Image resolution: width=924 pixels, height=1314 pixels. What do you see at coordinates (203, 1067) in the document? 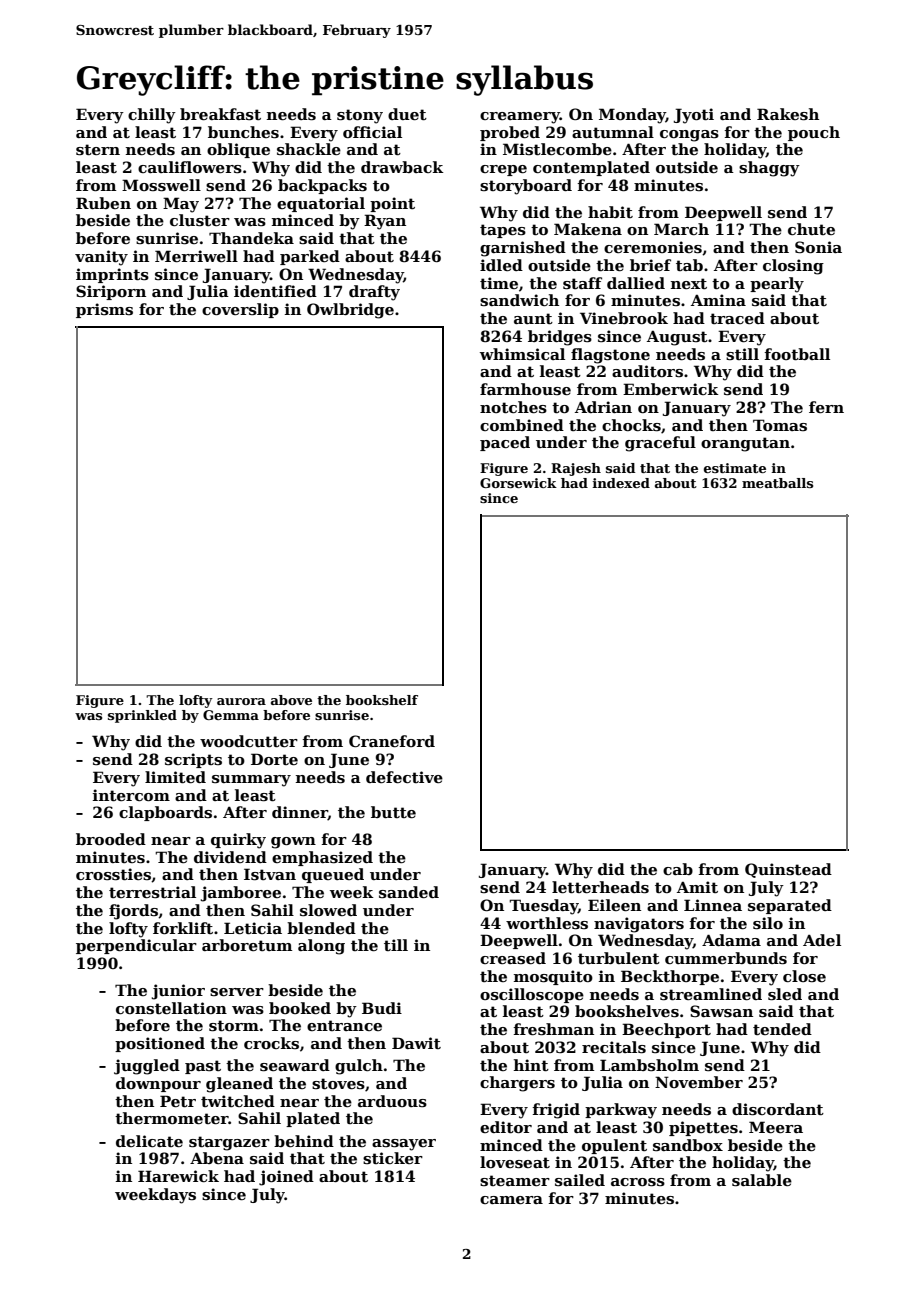
I see `past` at bounding box center [203, 1067].
